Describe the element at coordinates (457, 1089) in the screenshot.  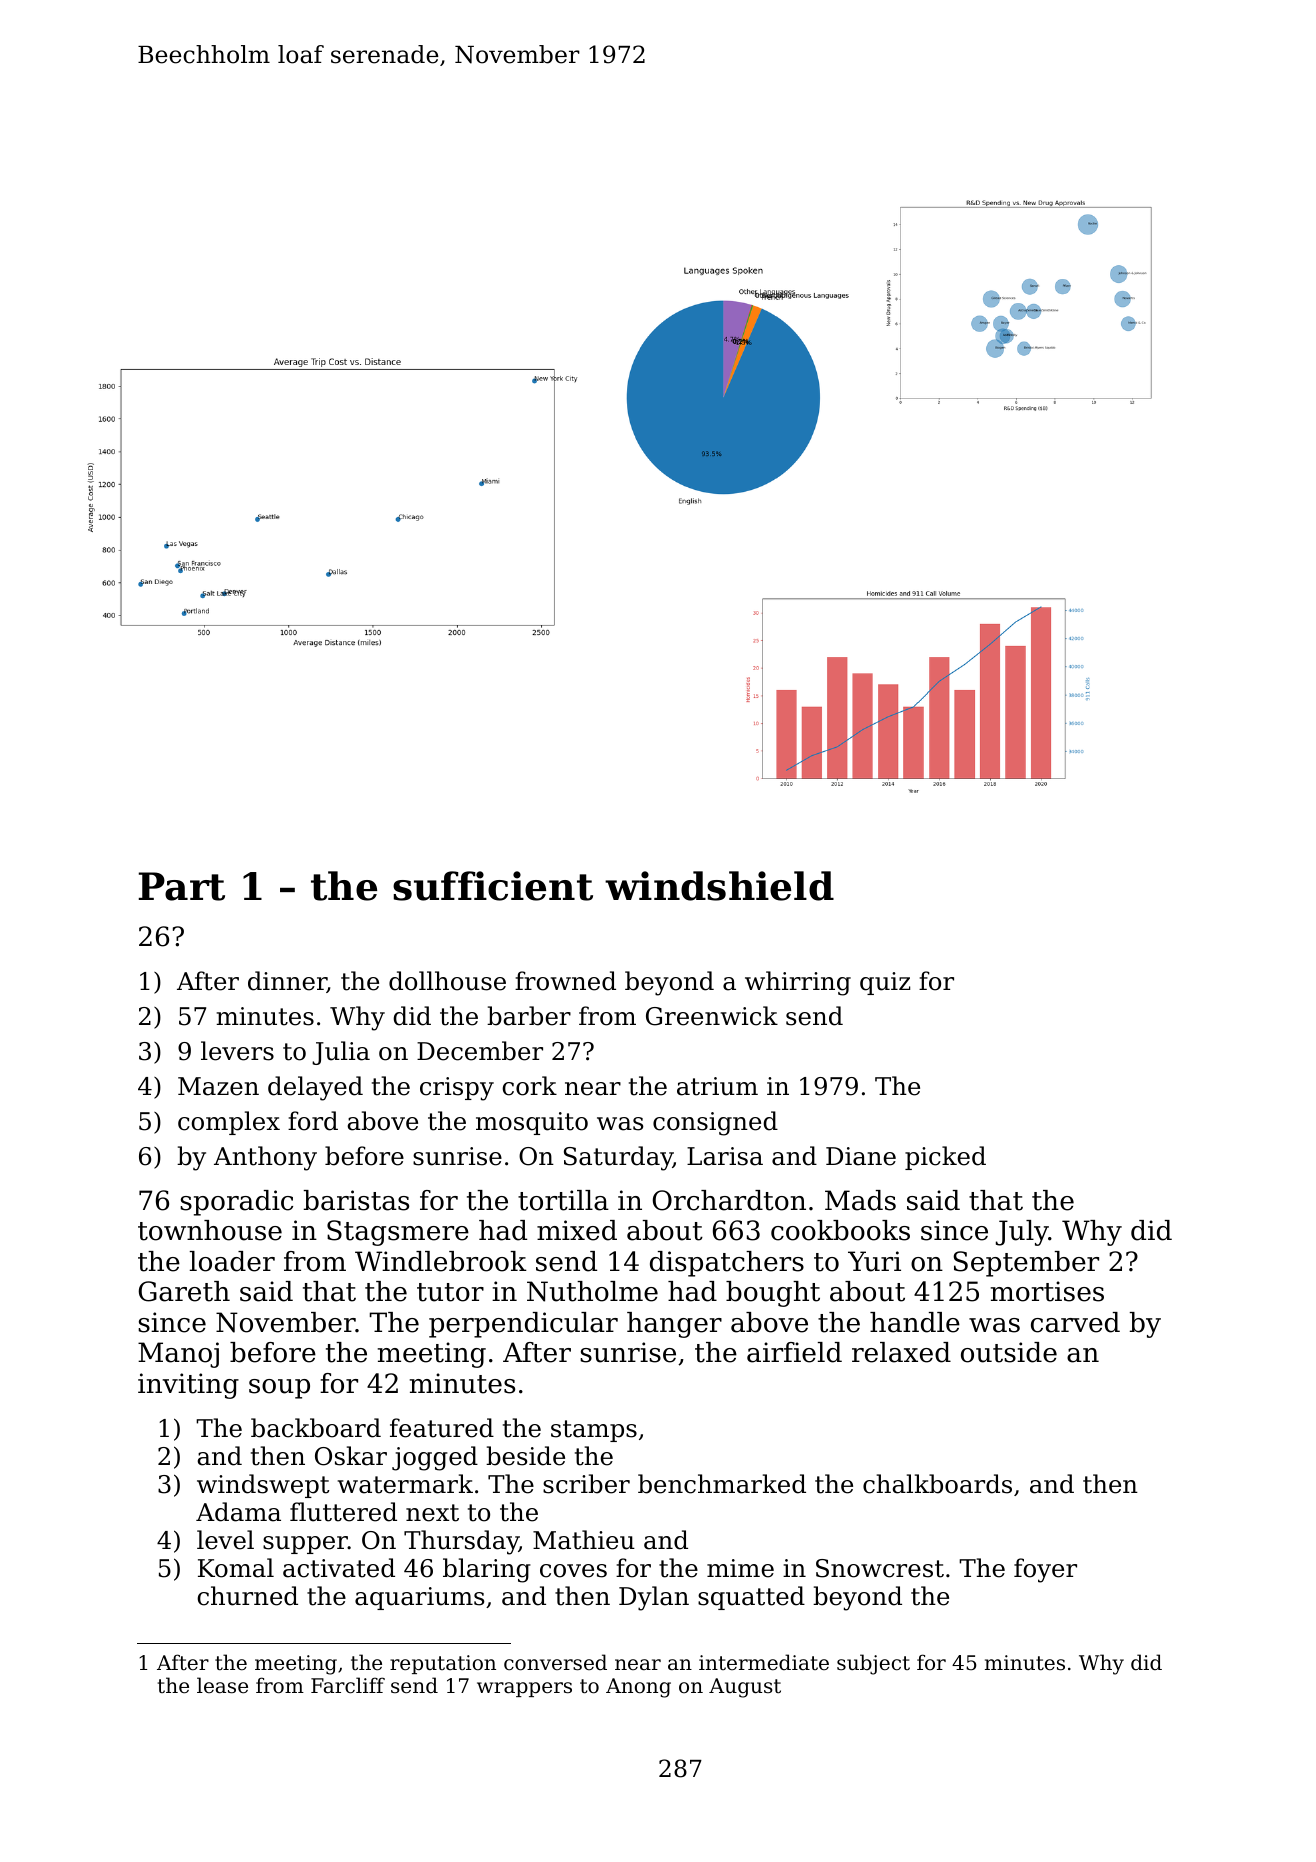
I see `crispy` at that location.
